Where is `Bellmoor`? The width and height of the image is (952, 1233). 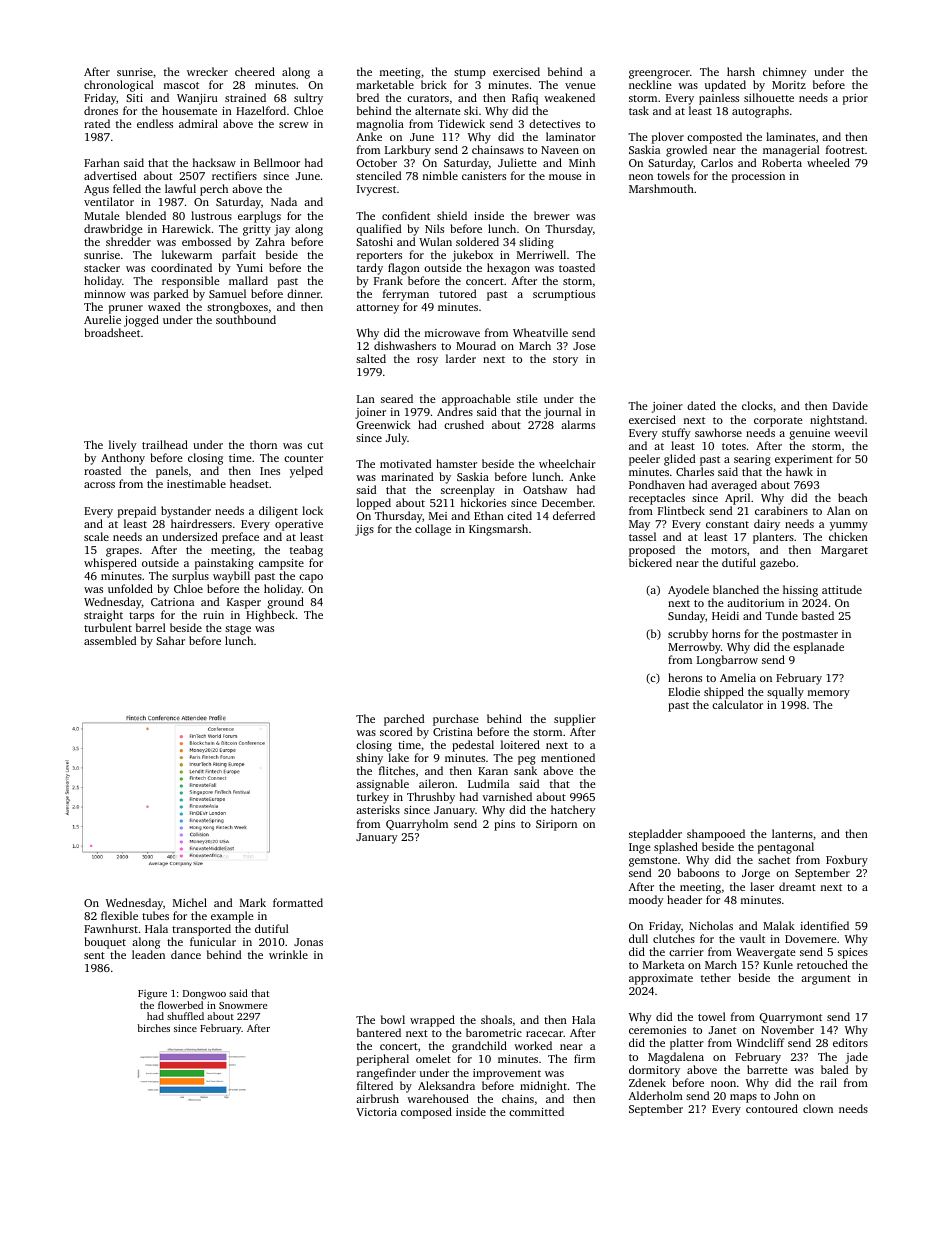 Bellmoor is located at coordinates (277, 162).
